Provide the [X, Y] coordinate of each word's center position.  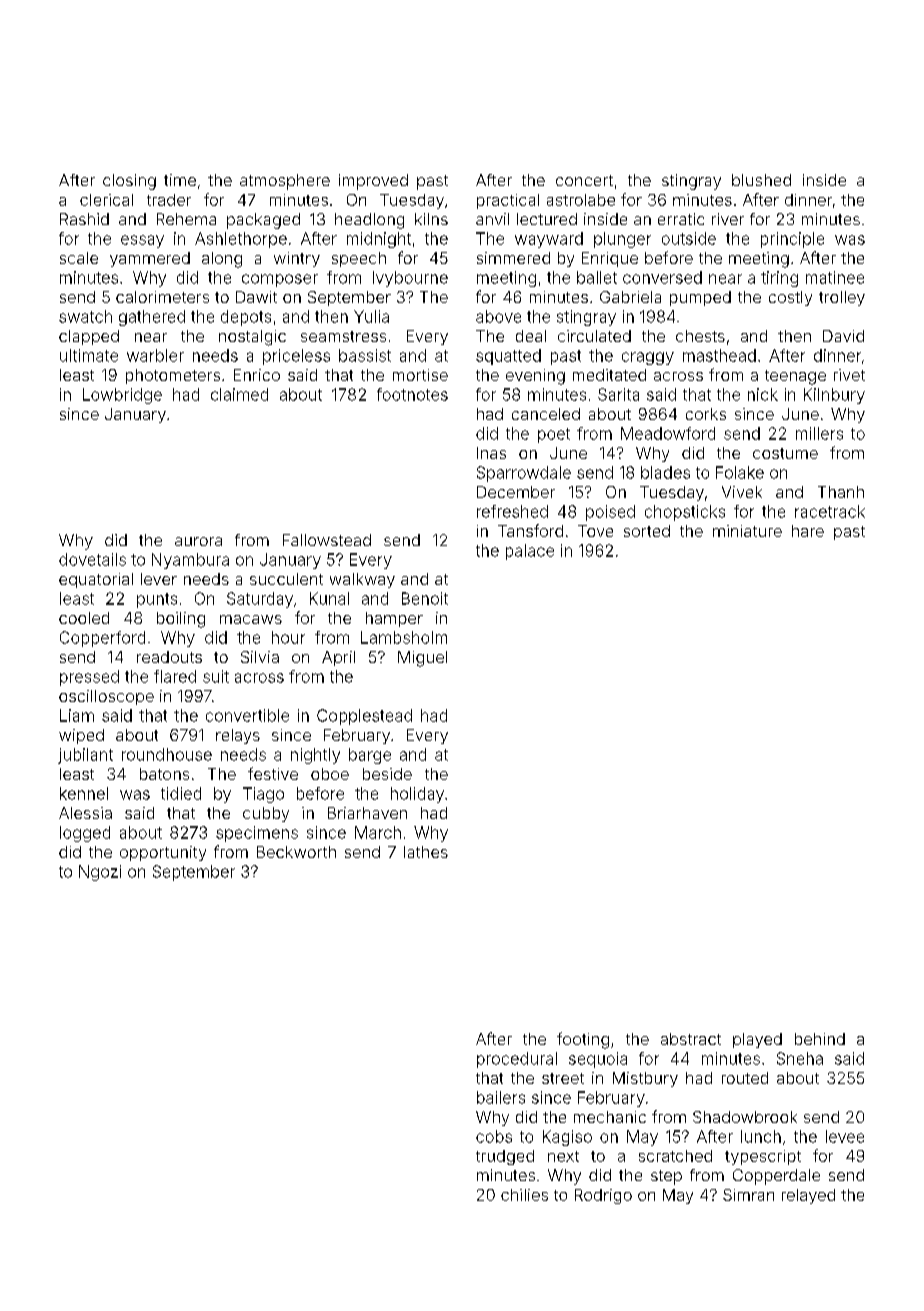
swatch [85, 316]
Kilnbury [834, 396]
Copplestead [364, 717]
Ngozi [100, 873]
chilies [524, 1195]
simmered [513, 258]
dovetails [92, 559]
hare [808, 531]
